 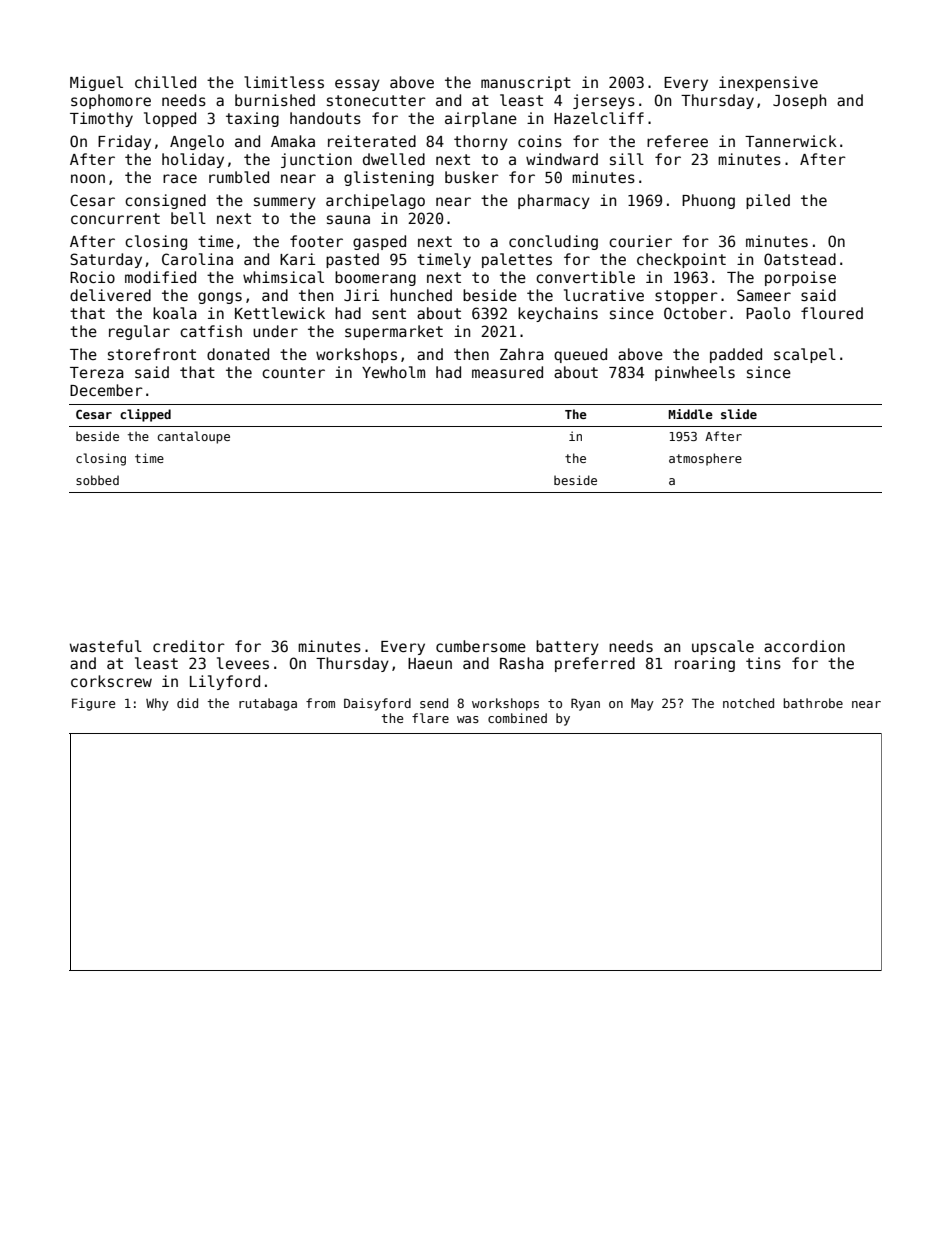 What do you see at coordinates (526, 83) in the document?
I see `manuscript` at bounding box center [526, 83].
